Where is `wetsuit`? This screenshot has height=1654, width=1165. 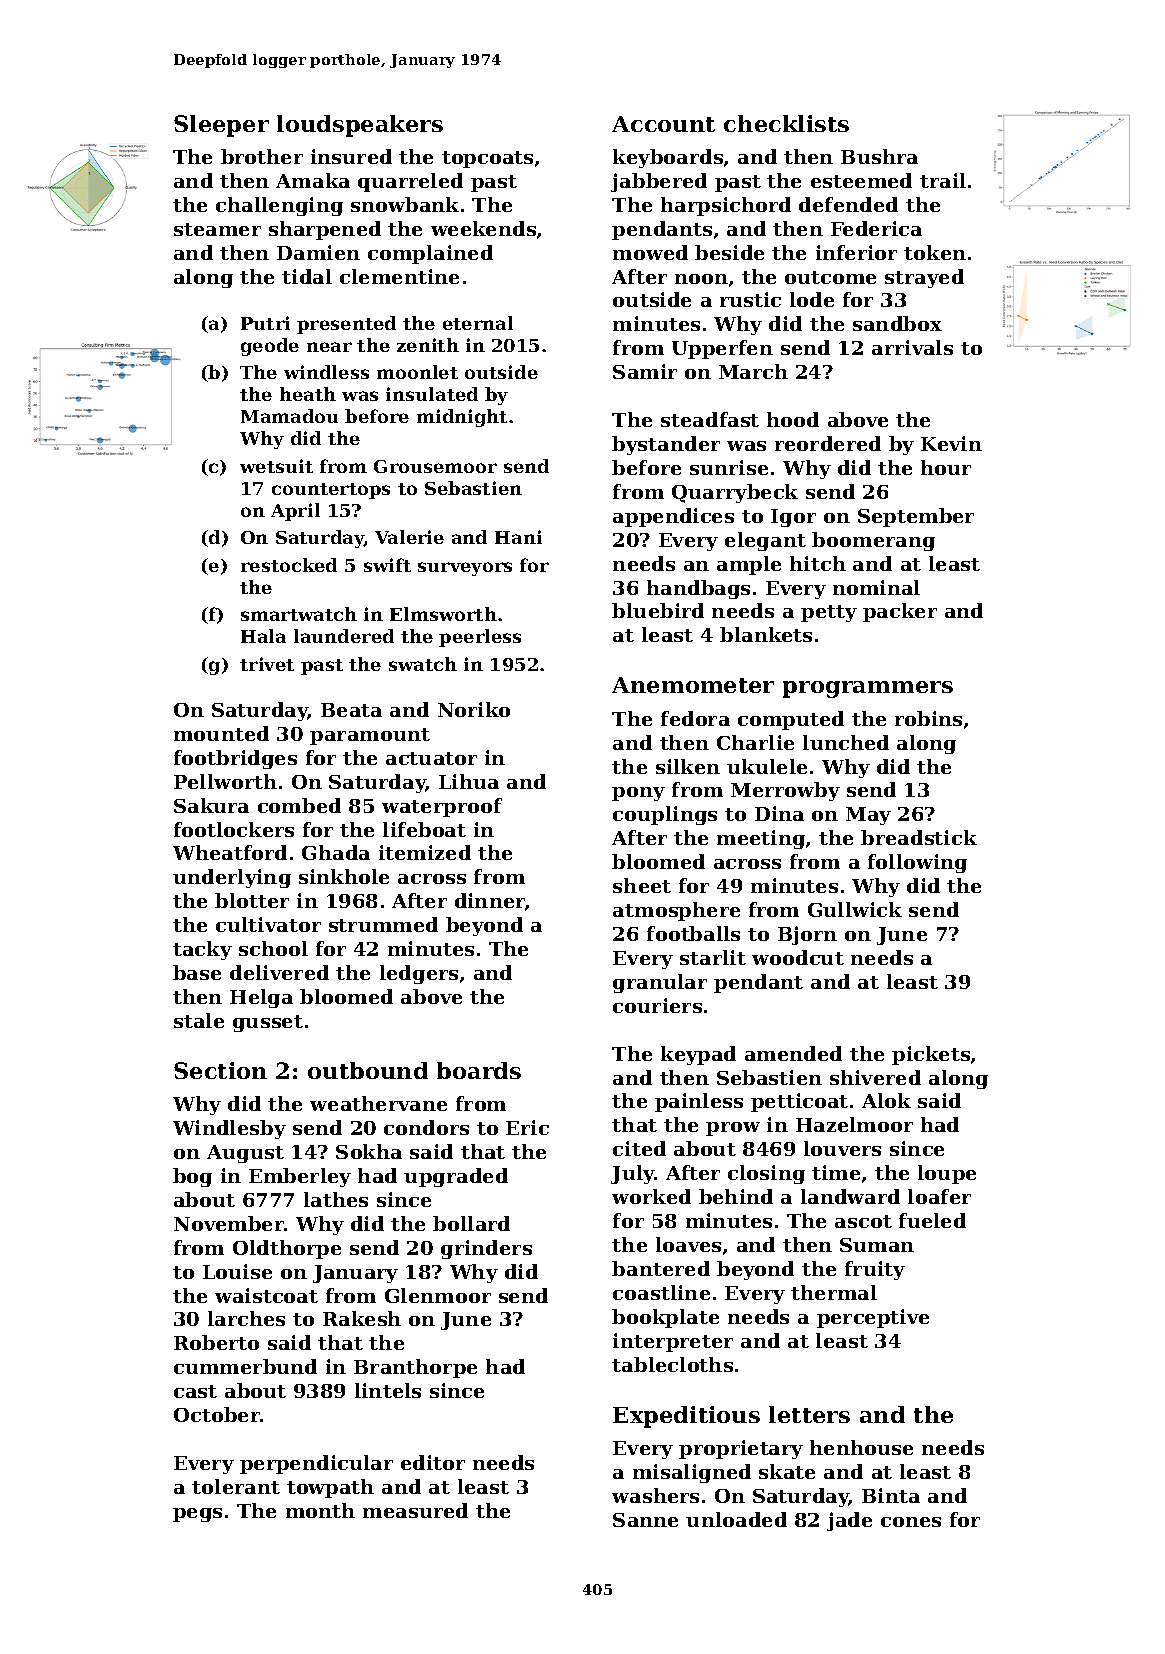
wetsuit is located at coordinates (276, 466).
